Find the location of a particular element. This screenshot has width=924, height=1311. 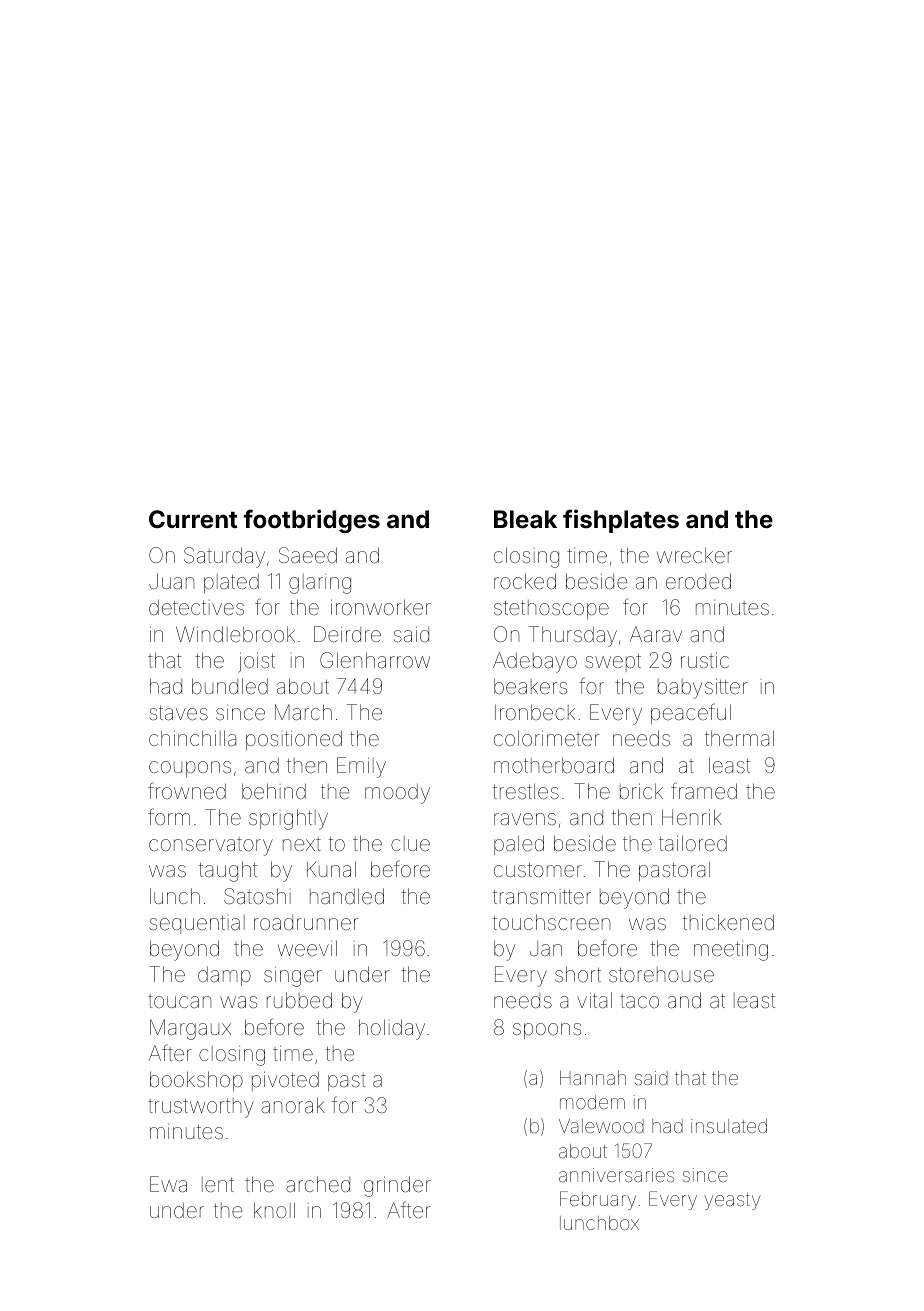

fishplates is located at coordinates (621, 521).
